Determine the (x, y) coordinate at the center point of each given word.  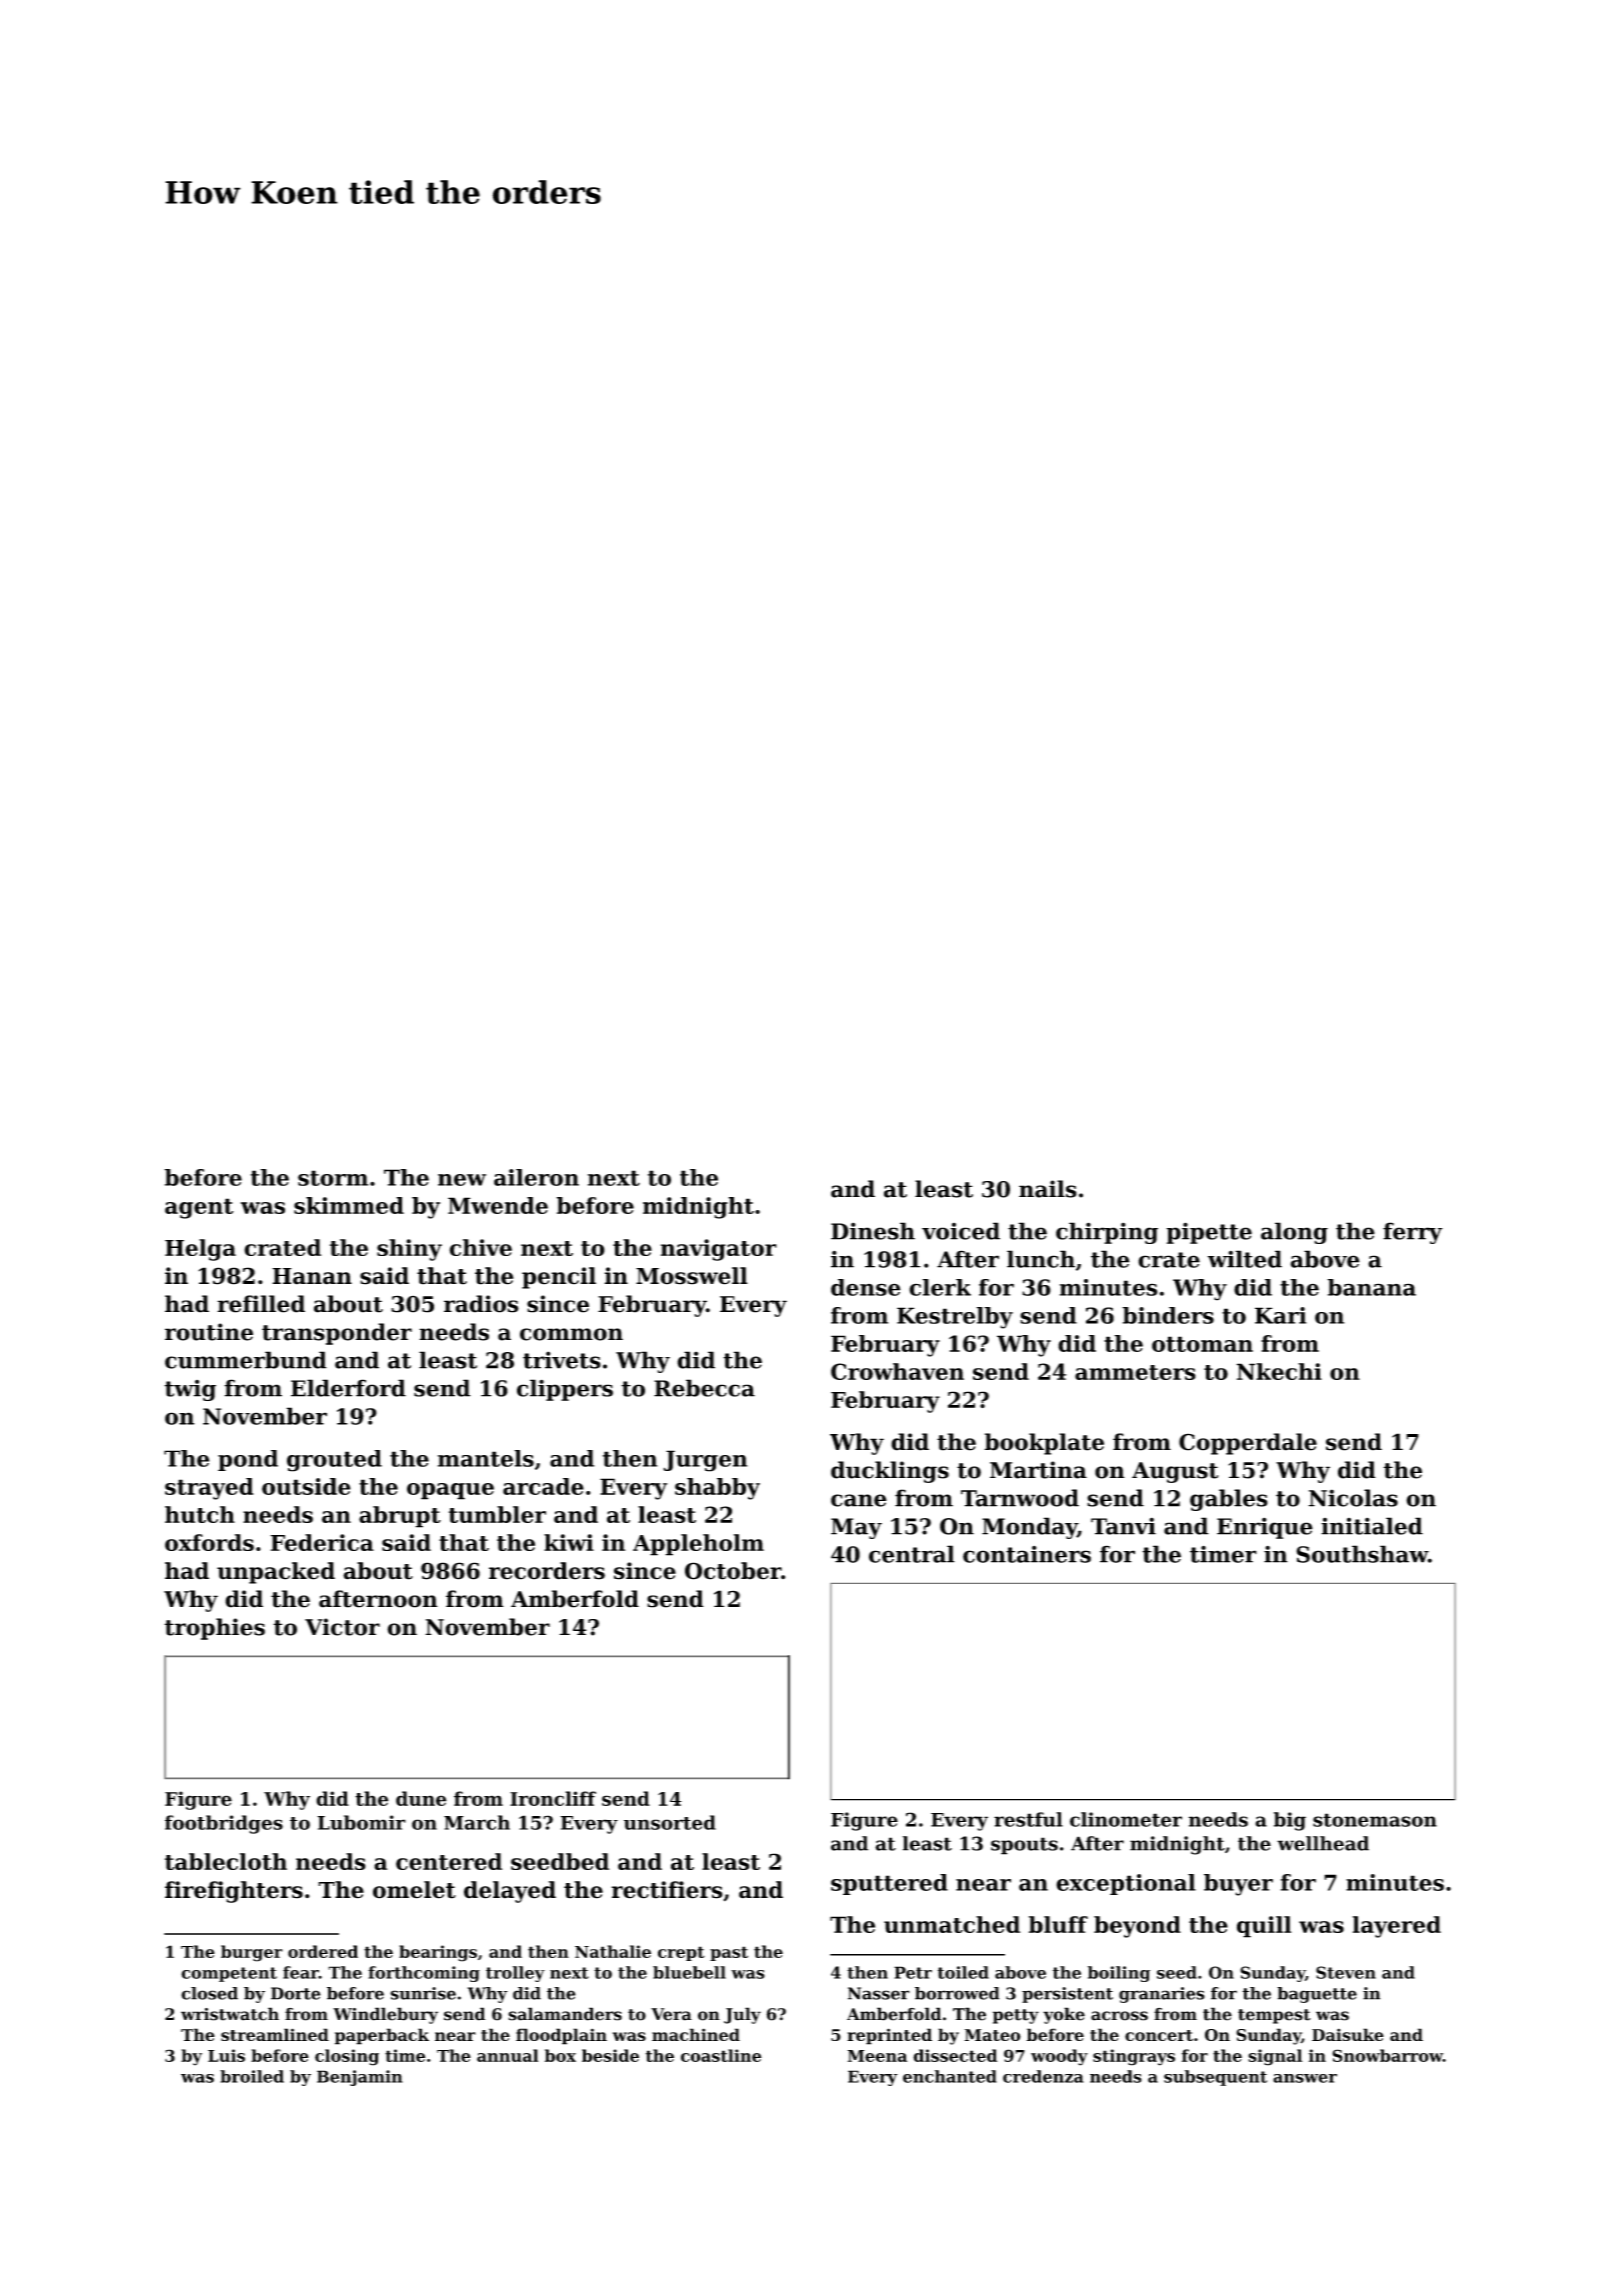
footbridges (224, 1824)
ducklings (890, 1472)
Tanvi (1123, 1526)
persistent (1067, 1995)
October (733, 1571)
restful (1028, 1819)
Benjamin (360, 2078)
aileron (536, 1177)
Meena (877, 2056)
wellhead (1323, 1843)
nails (1048, 1189)
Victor (342, 1627)
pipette (1209, 1233)
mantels (486, 1458)
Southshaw (1362, 1554)
